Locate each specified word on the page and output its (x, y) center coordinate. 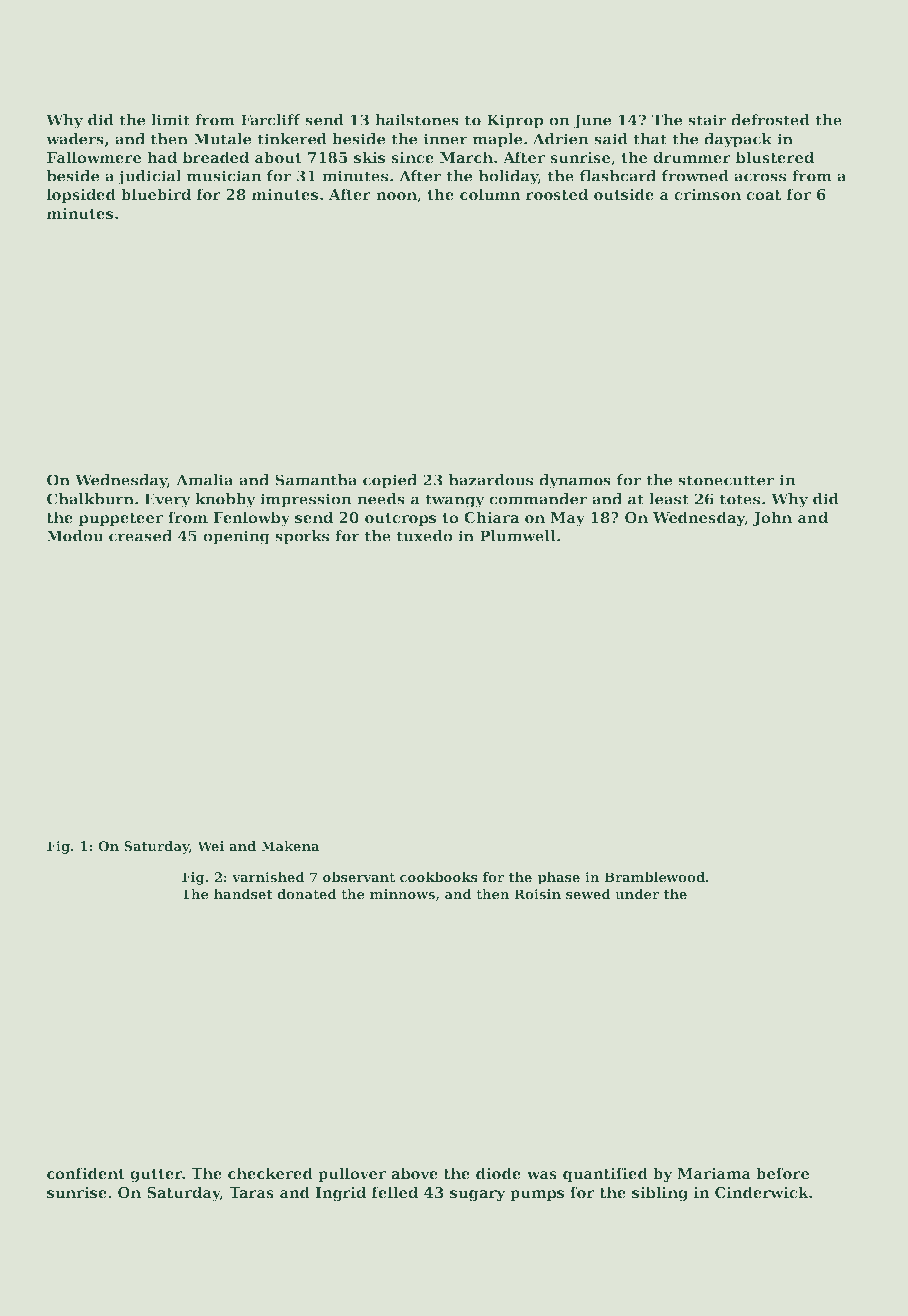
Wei (211, 846)
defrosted (770, 120)
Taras (251, 1192)
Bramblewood (654, 877)
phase (559, 878)
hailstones (417, 120)
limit (170, 120)
